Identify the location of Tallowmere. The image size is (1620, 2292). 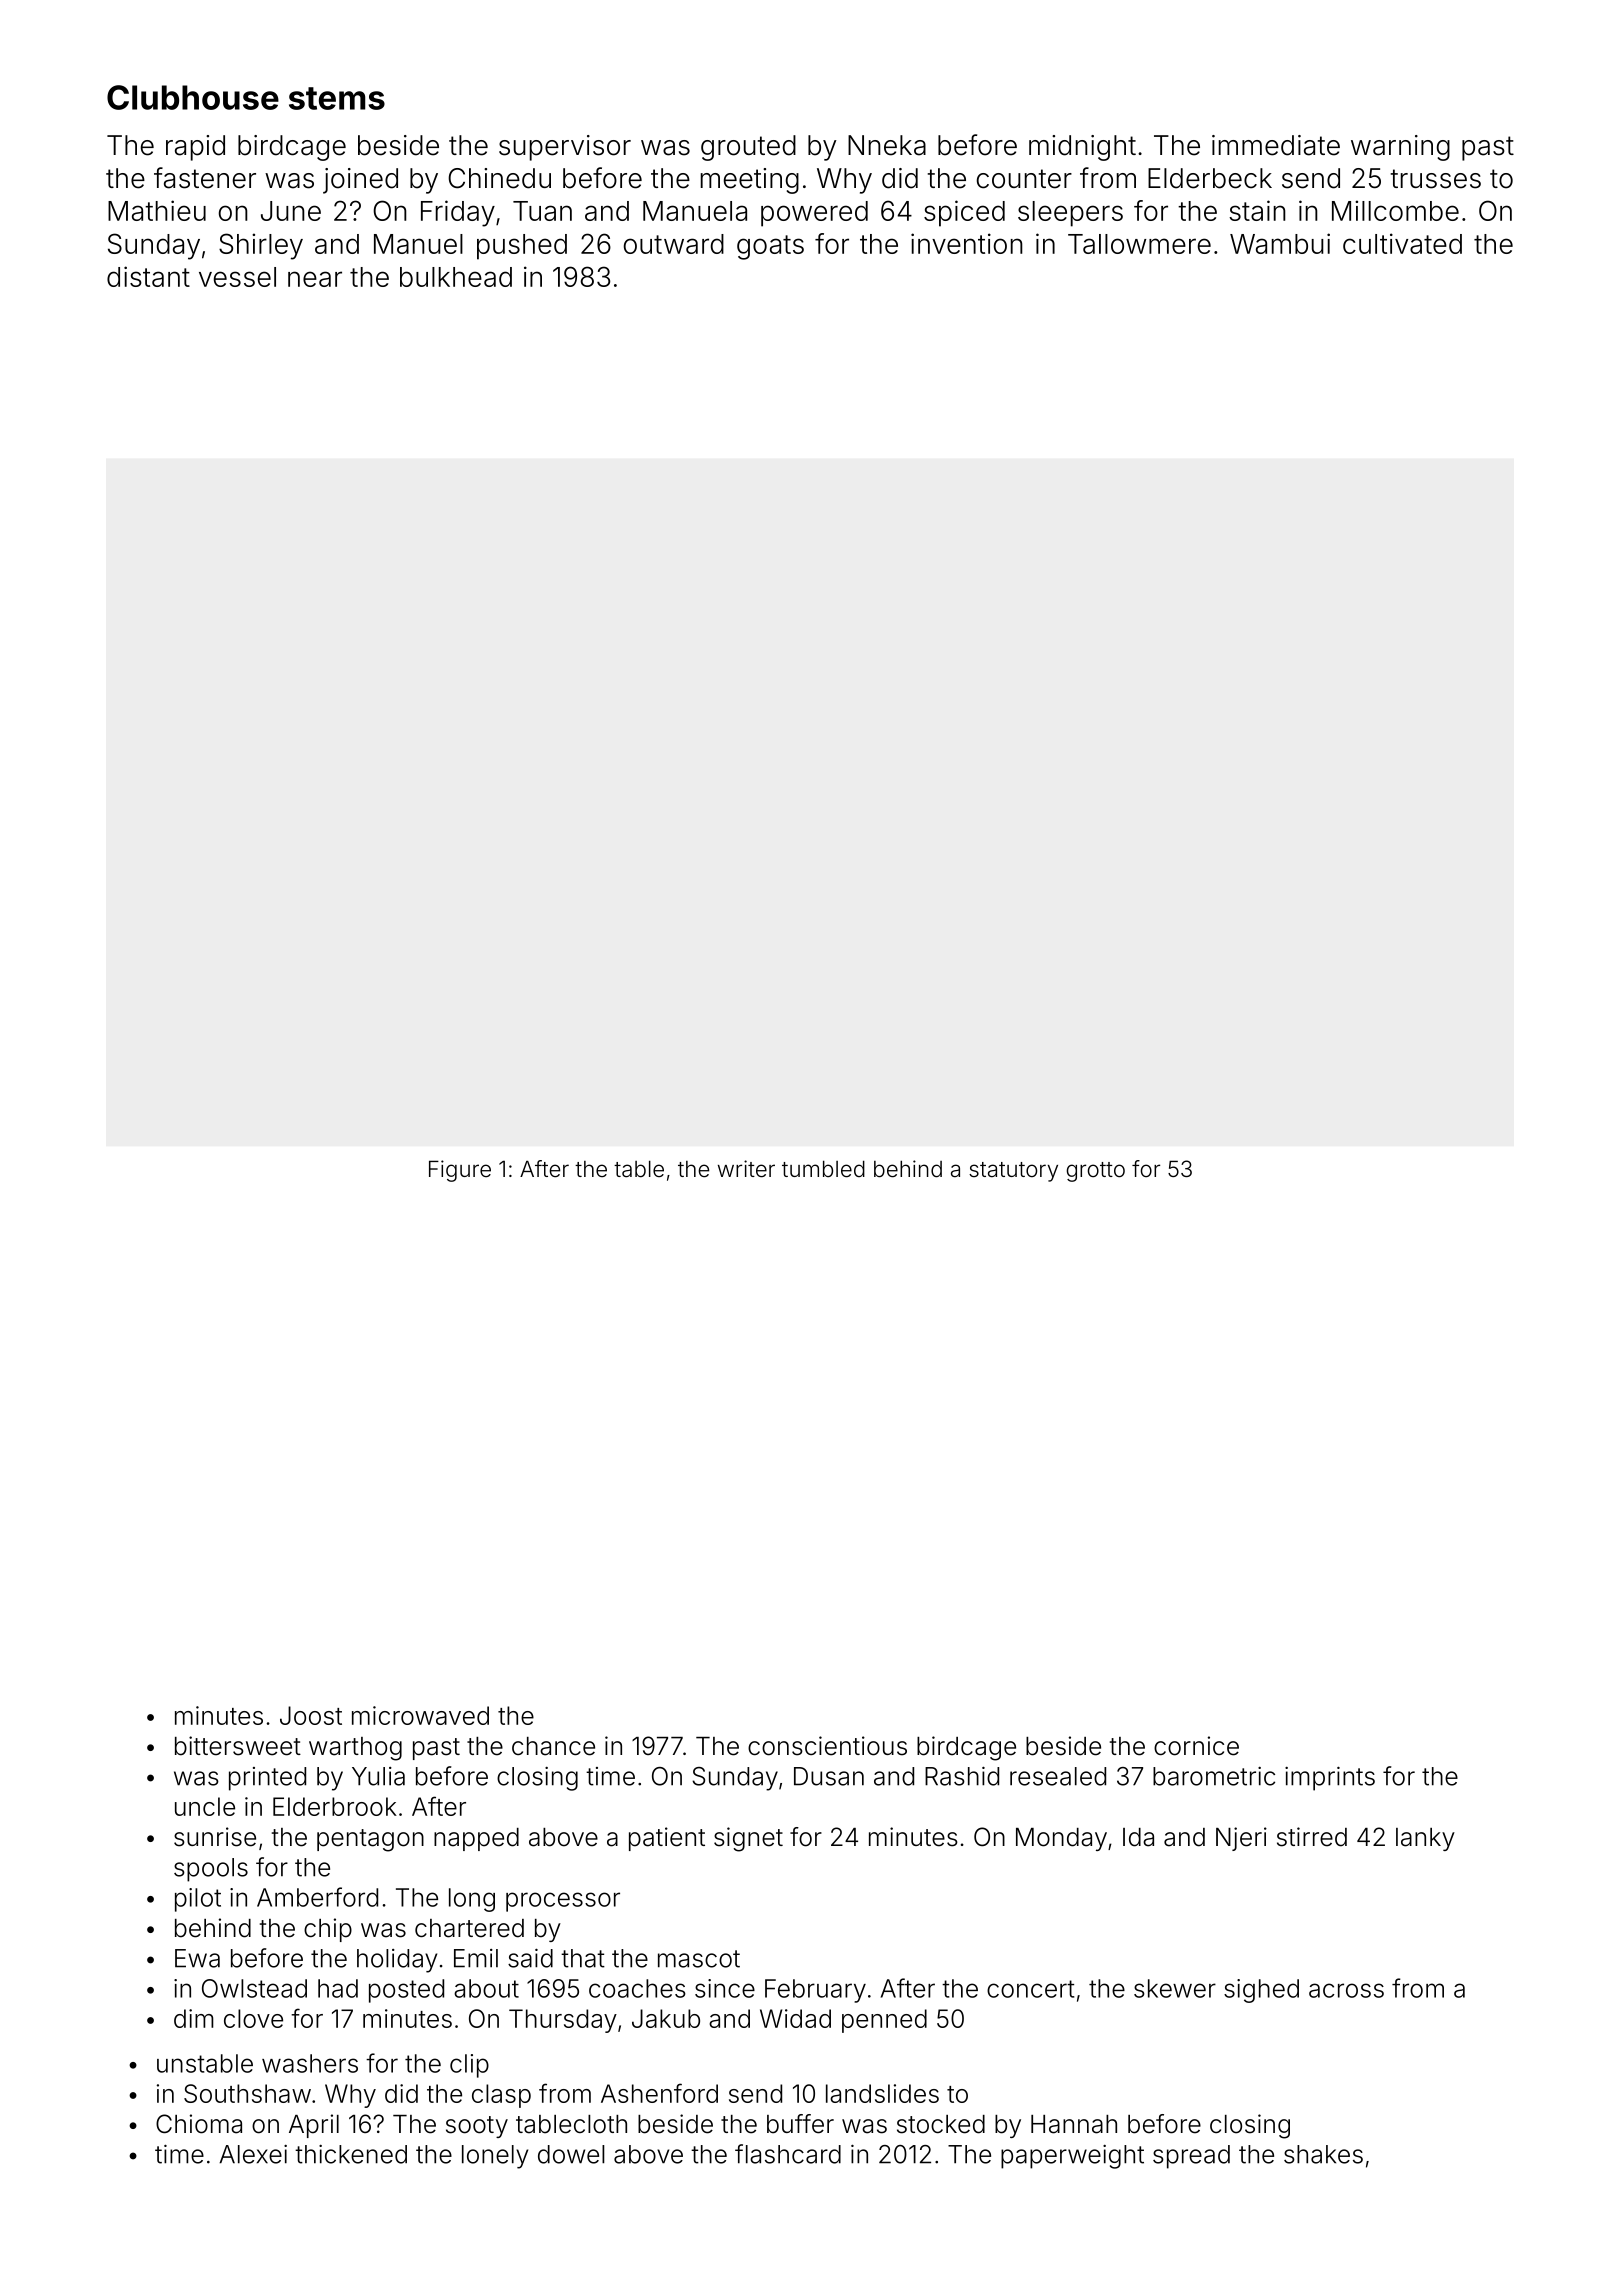
(1139, 244).
